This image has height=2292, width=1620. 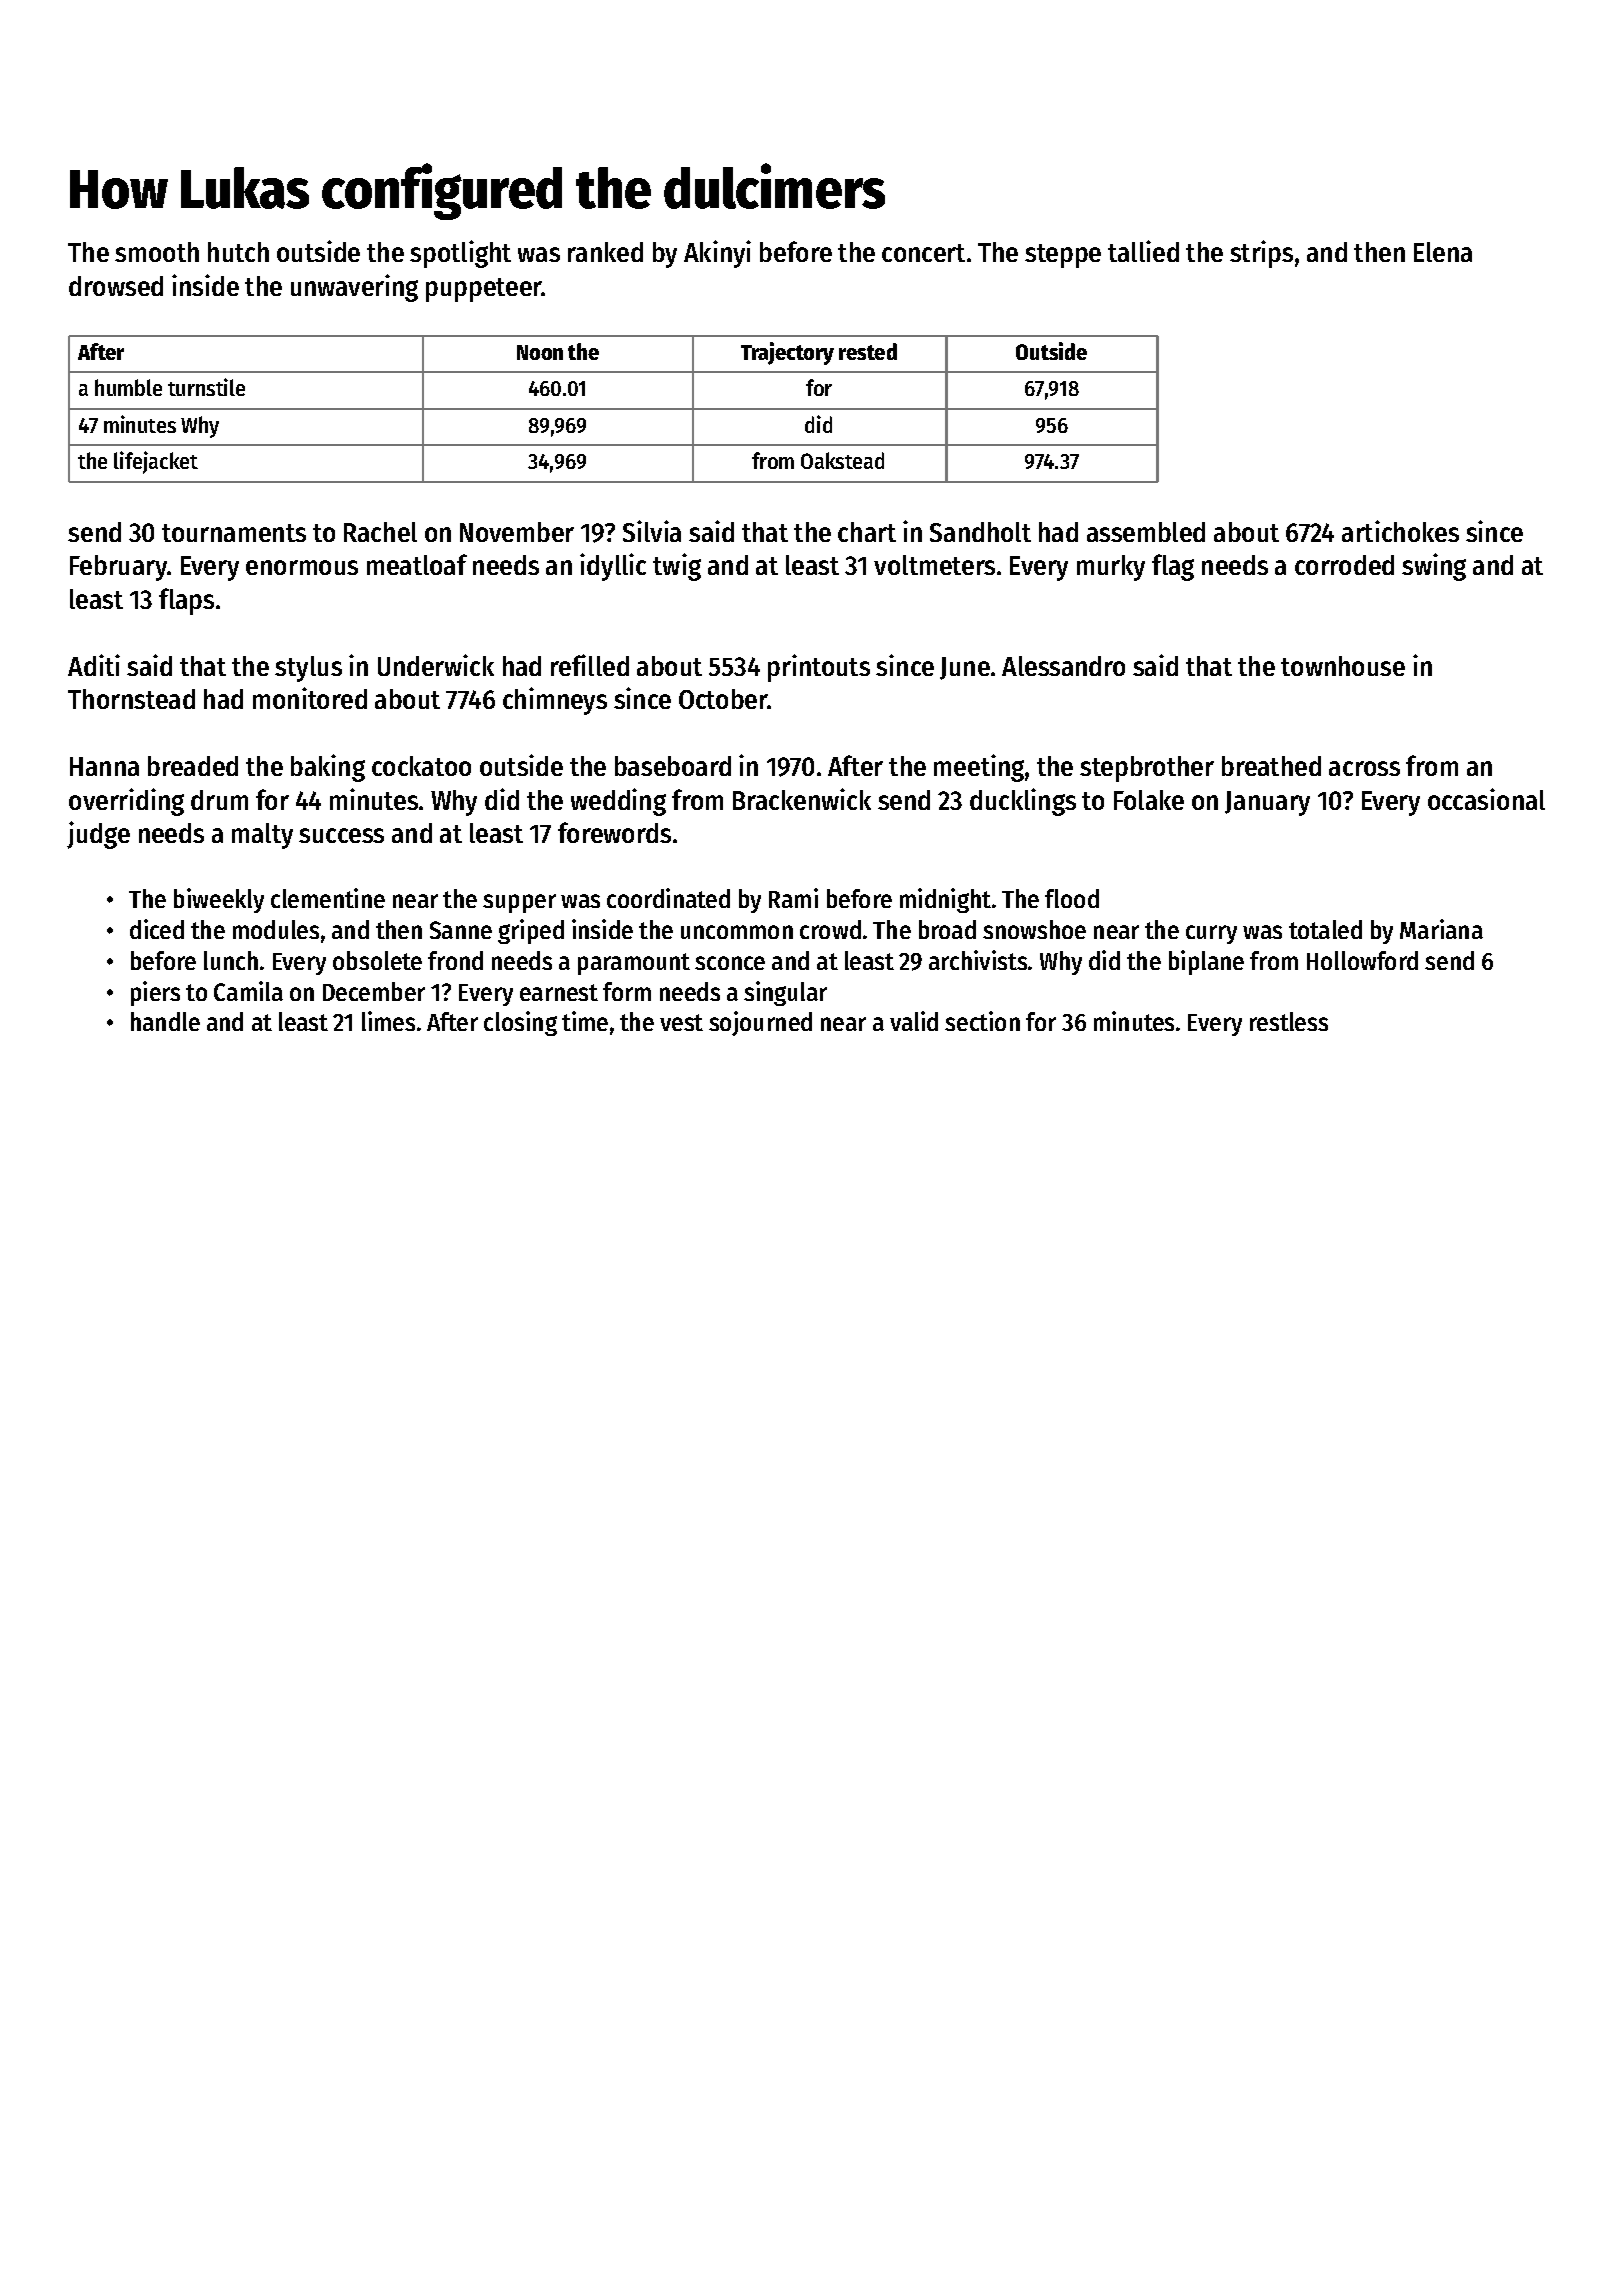 I want to click on smooth, so click(x=157, y=252).
